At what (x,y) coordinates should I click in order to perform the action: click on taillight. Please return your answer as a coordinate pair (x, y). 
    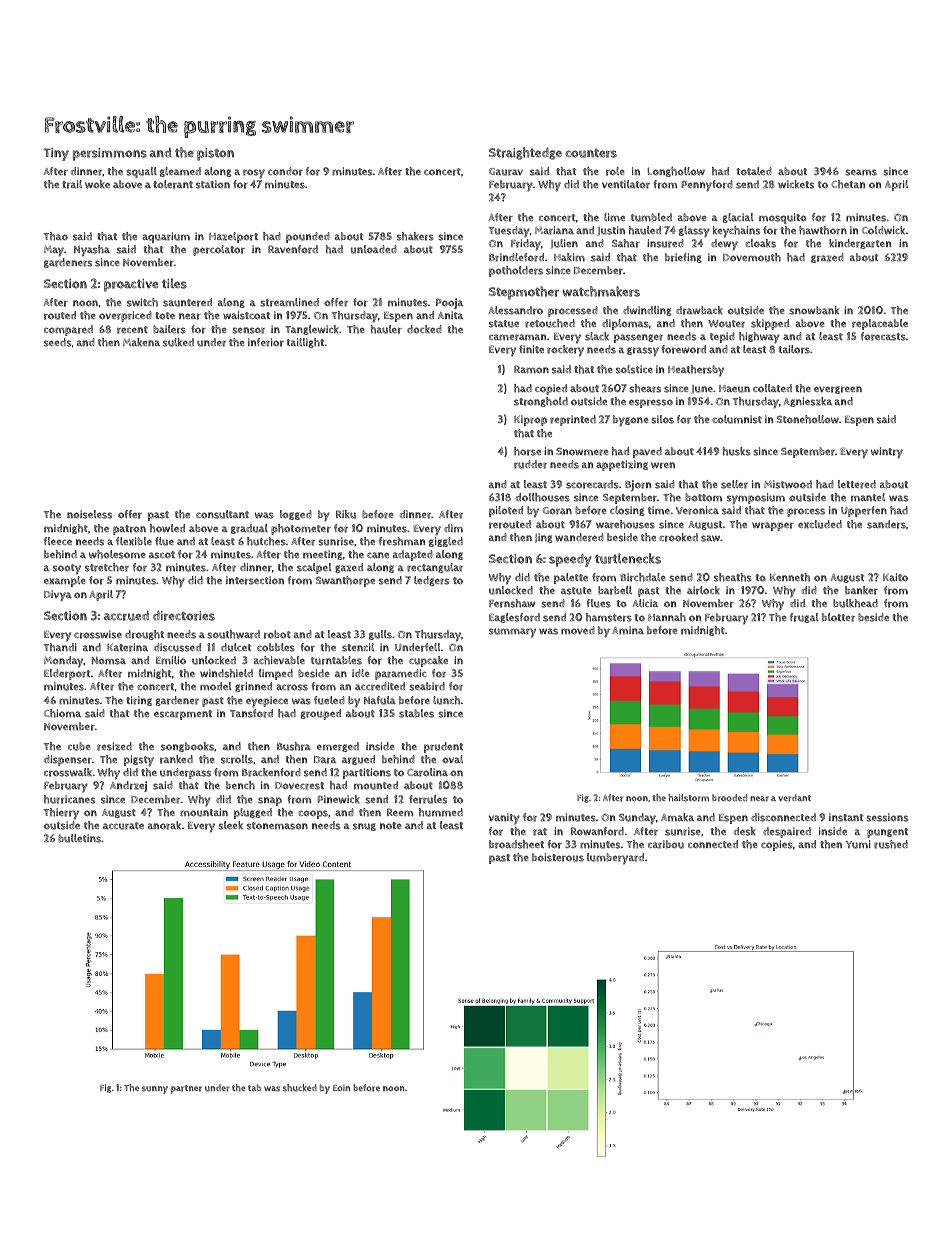
    Looking at the image, I should click on (305, 343).
